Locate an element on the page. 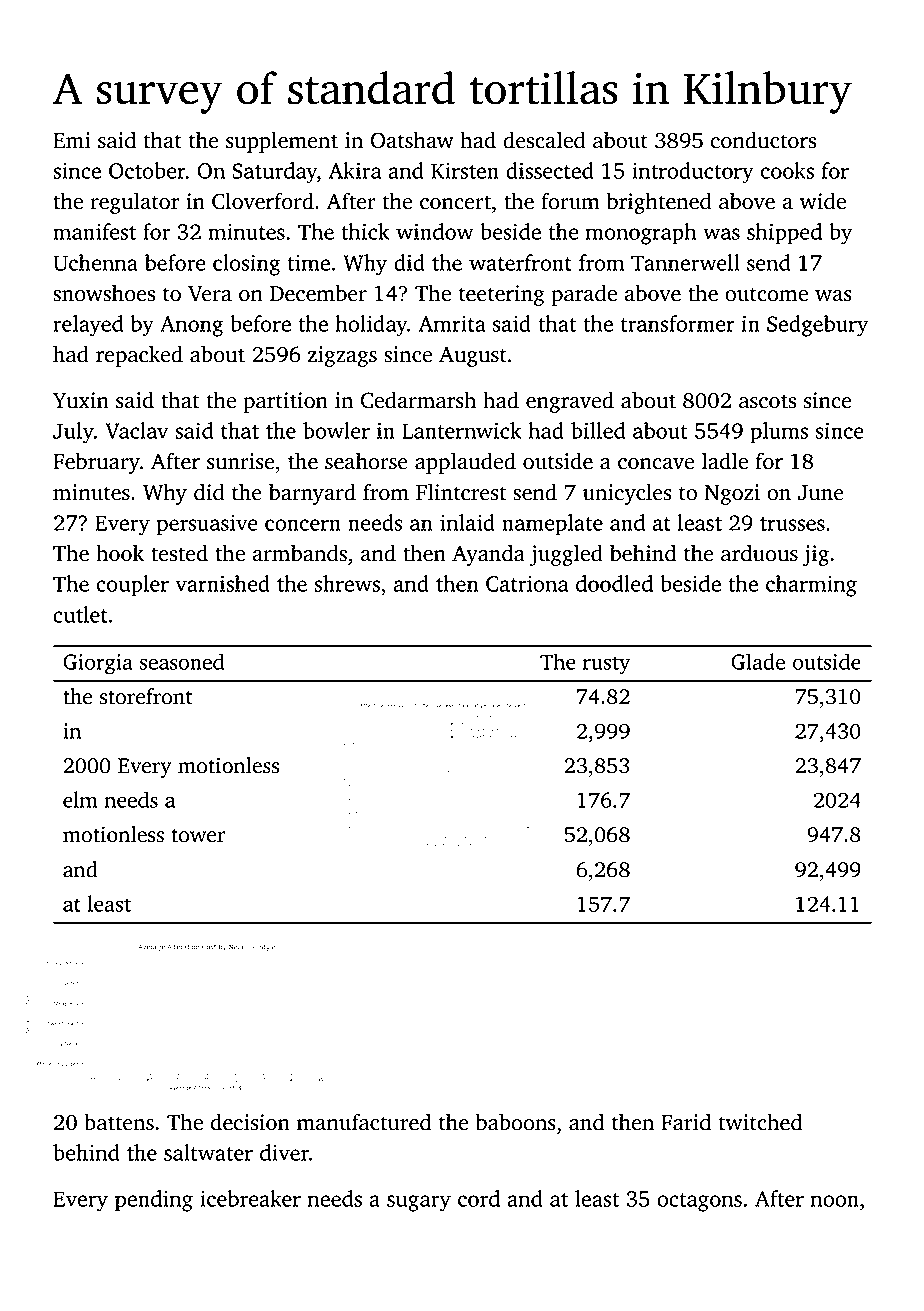 This image has width=924, height=1311. seasoned is located at coordinates (182, 661).
